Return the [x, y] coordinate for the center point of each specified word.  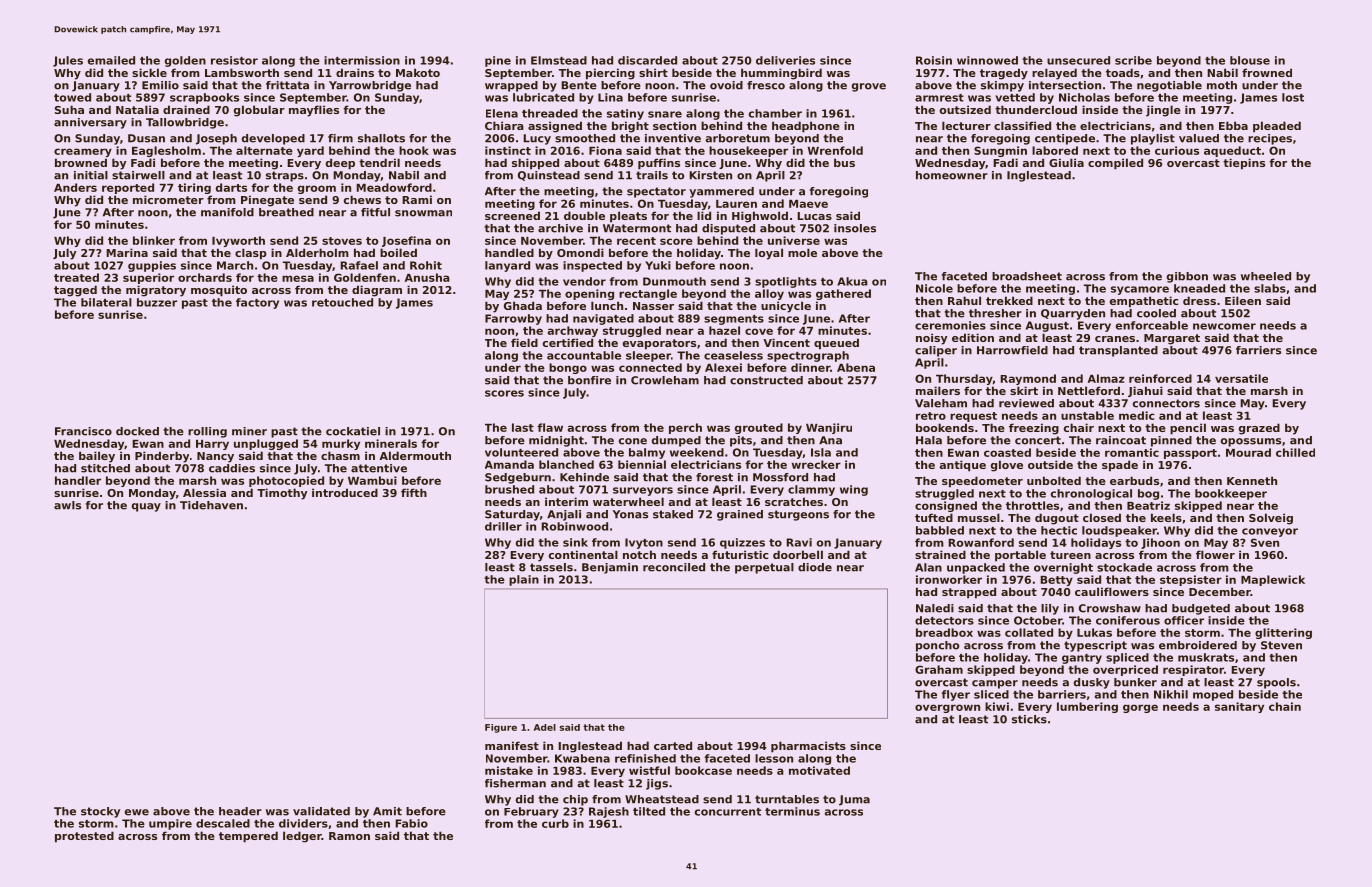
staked [673, 514]
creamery [83, 152]
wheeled [1266, 276]
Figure [501, 728]
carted [673, 745]
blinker [154, 240]
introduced [345, 492]
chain [1285, 706]
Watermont [637, 228]
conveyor [1270, 532]
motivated [819, 770]
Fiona [605, 150]
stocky [100, 812]
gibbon [1187, 277]
